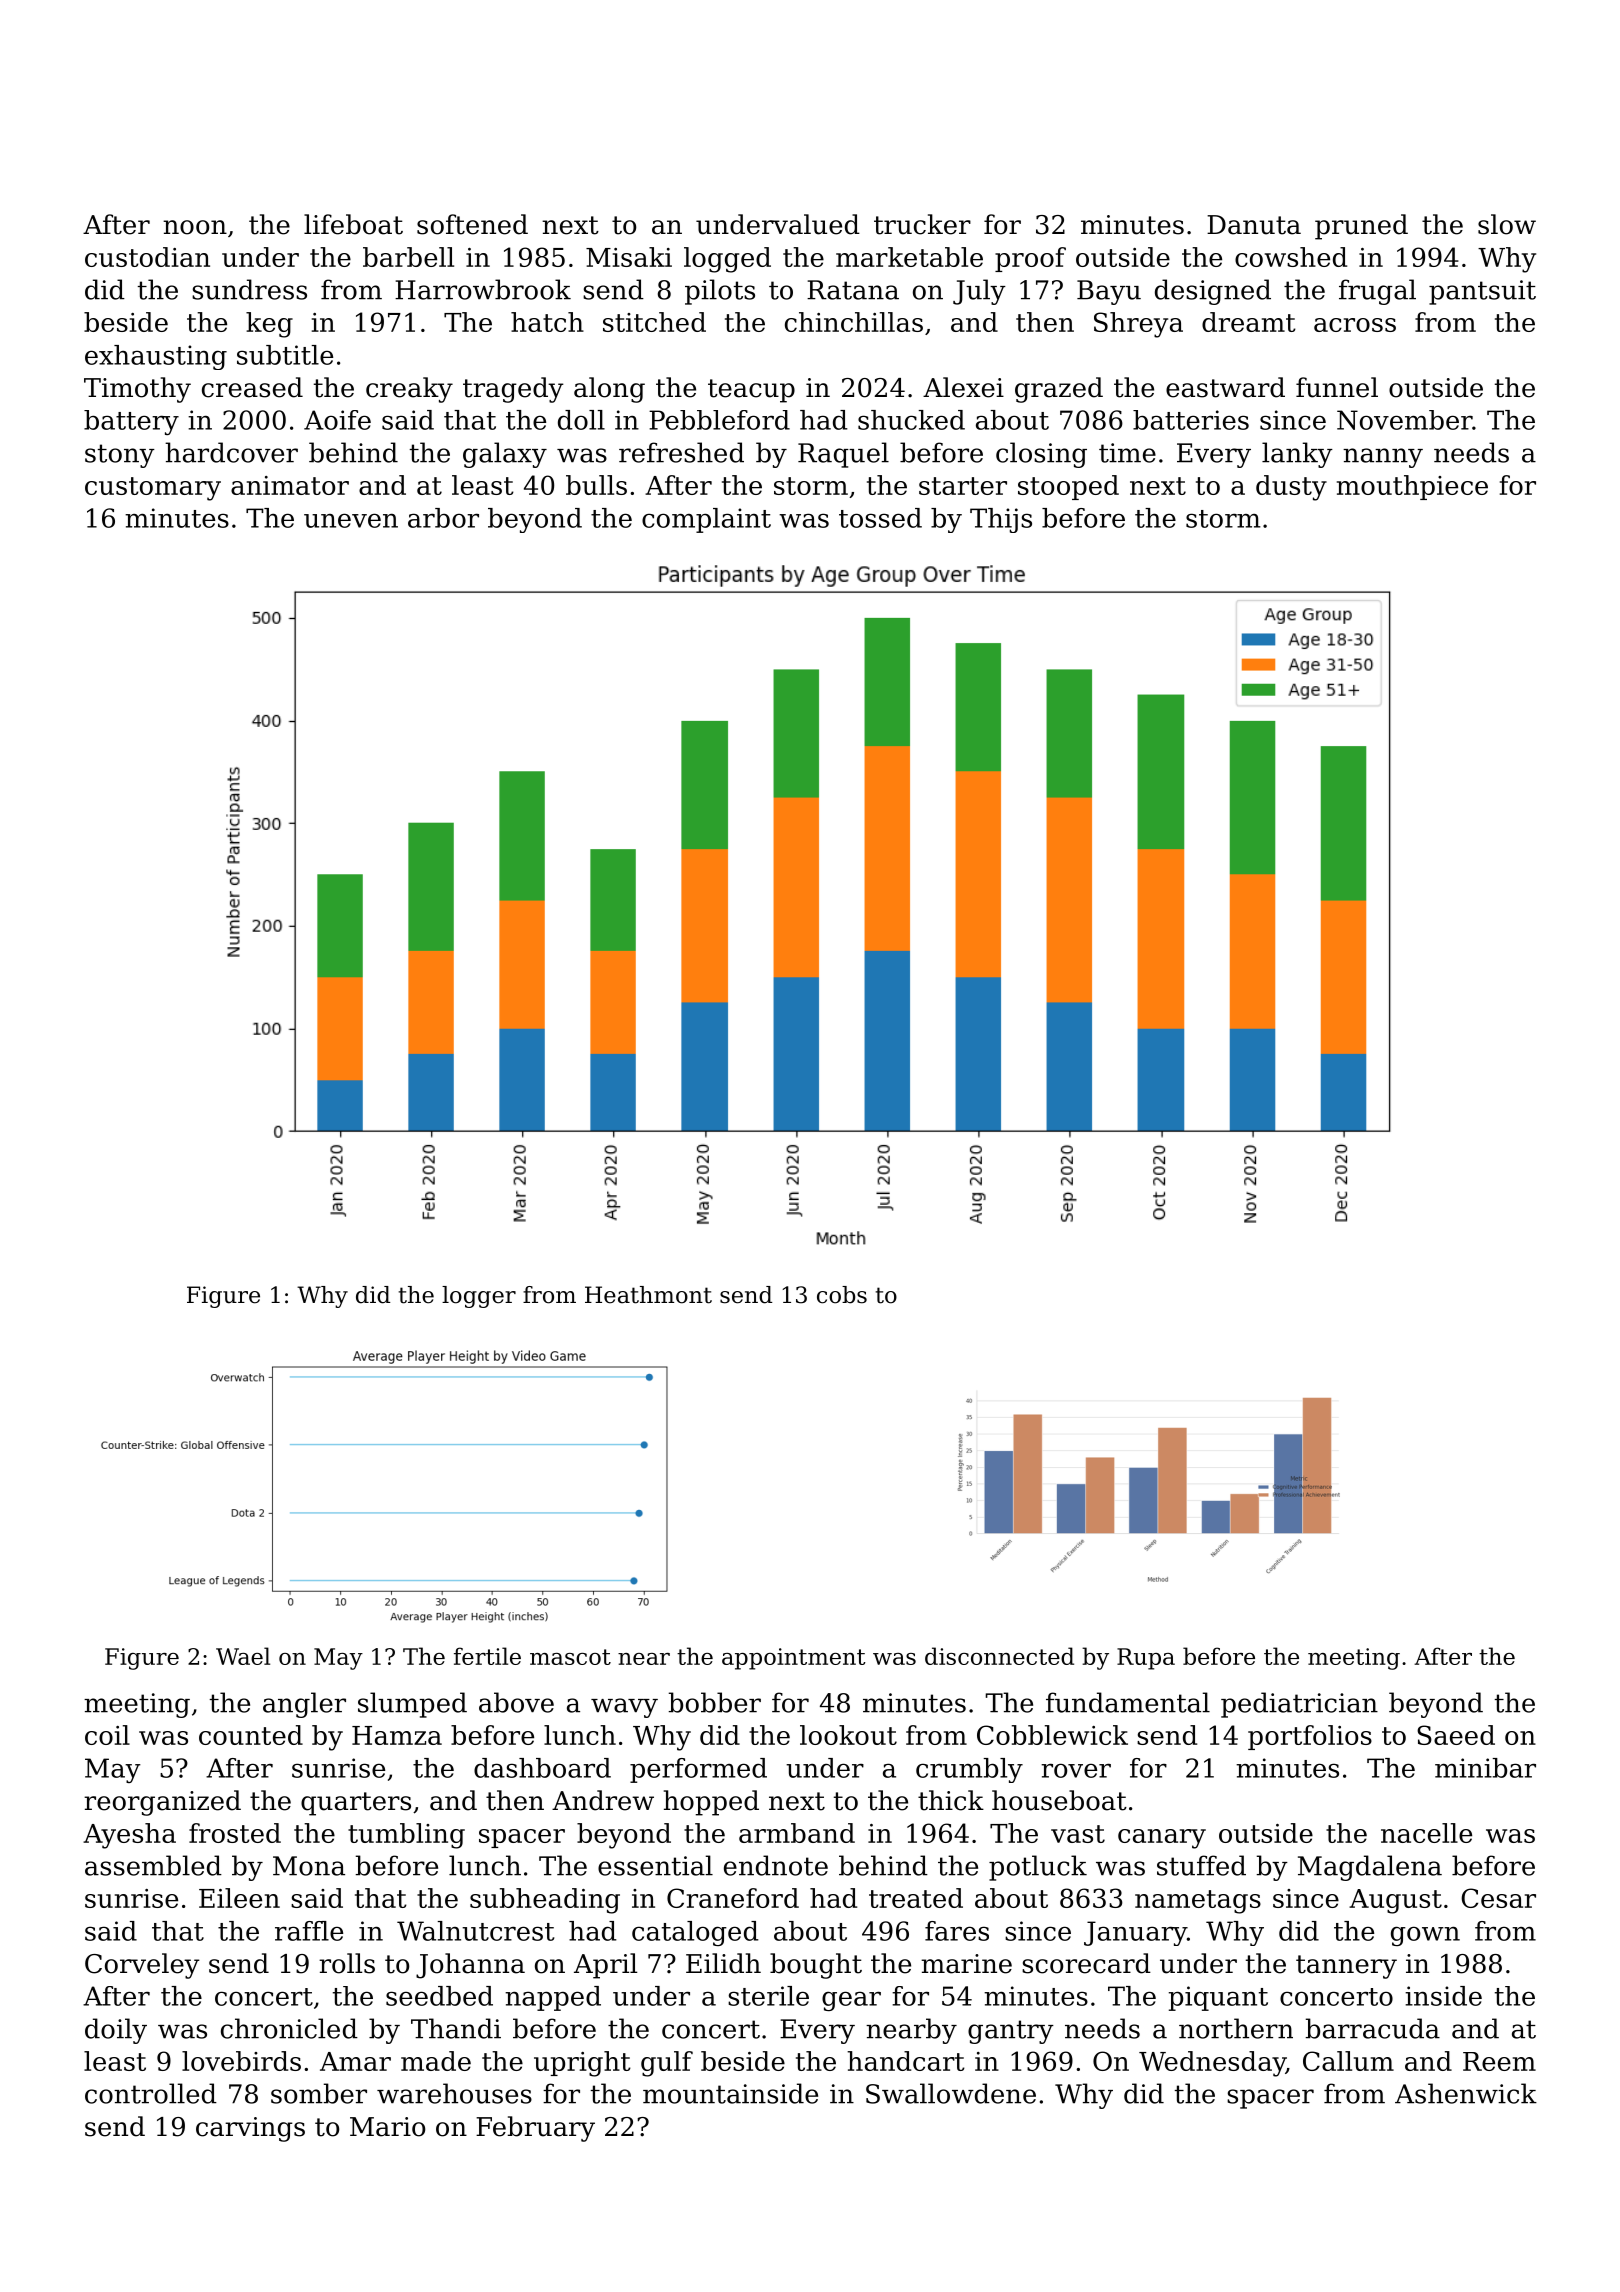 Image resolution: width=1620 pixels, height=2292 pixels. I want to click on carvings, so click(250, 2129).
